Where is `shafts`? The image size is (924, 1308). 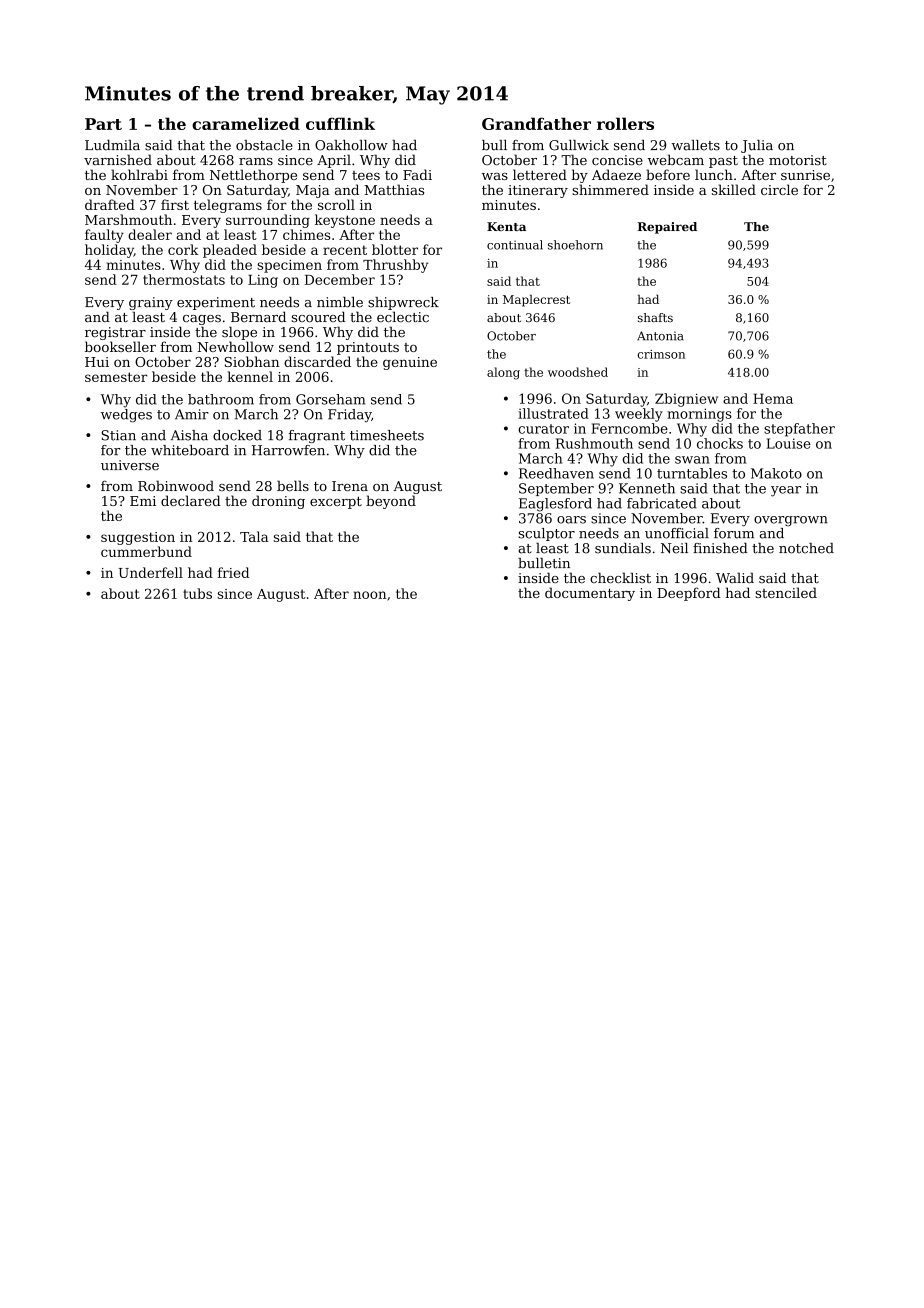 shafts is located at coordinates (655, 317).
